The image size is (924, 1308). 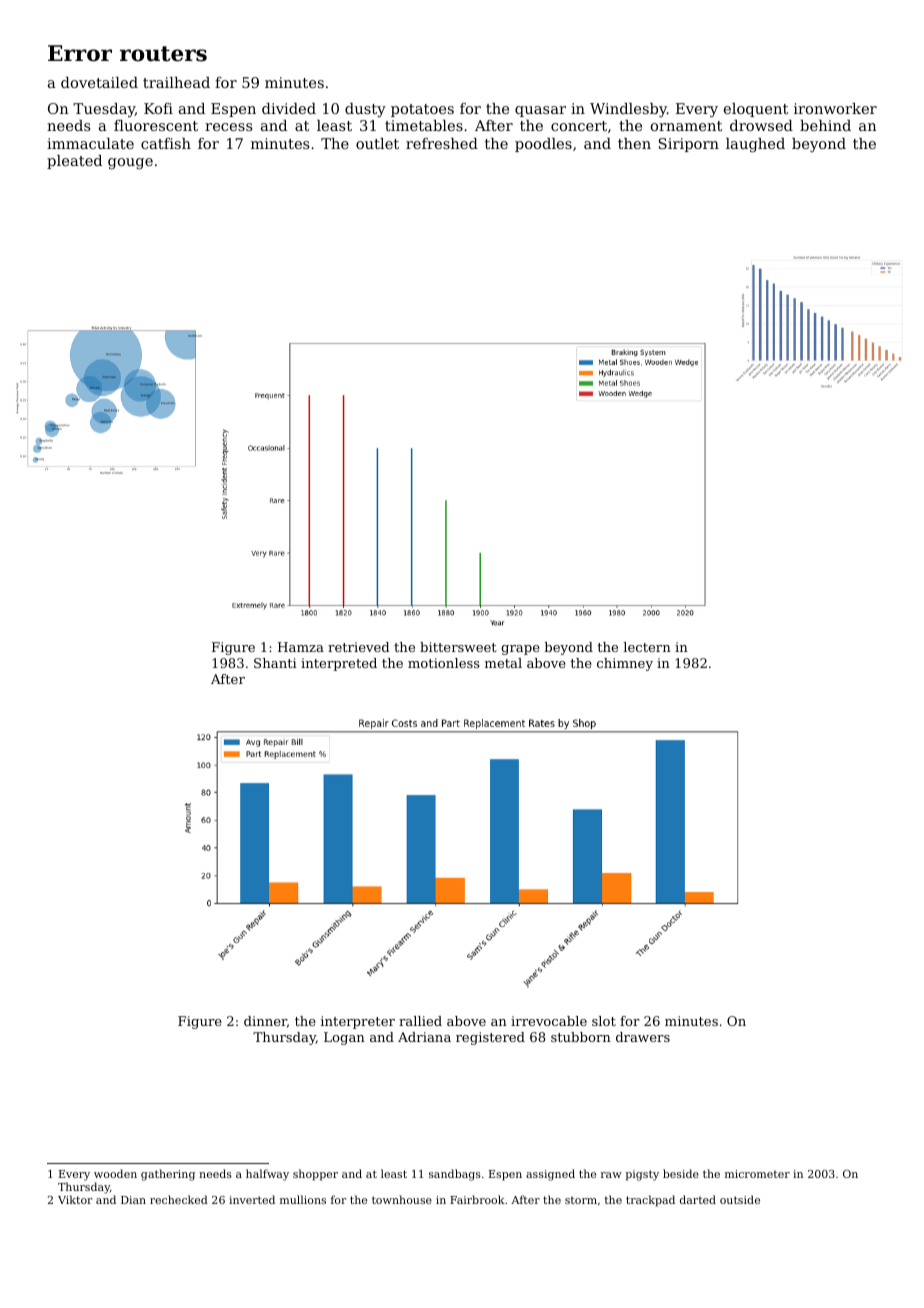 What do you see at coordinates (422, 110) in the page?
I see `potatoes` at bounding box center [422, 110].
